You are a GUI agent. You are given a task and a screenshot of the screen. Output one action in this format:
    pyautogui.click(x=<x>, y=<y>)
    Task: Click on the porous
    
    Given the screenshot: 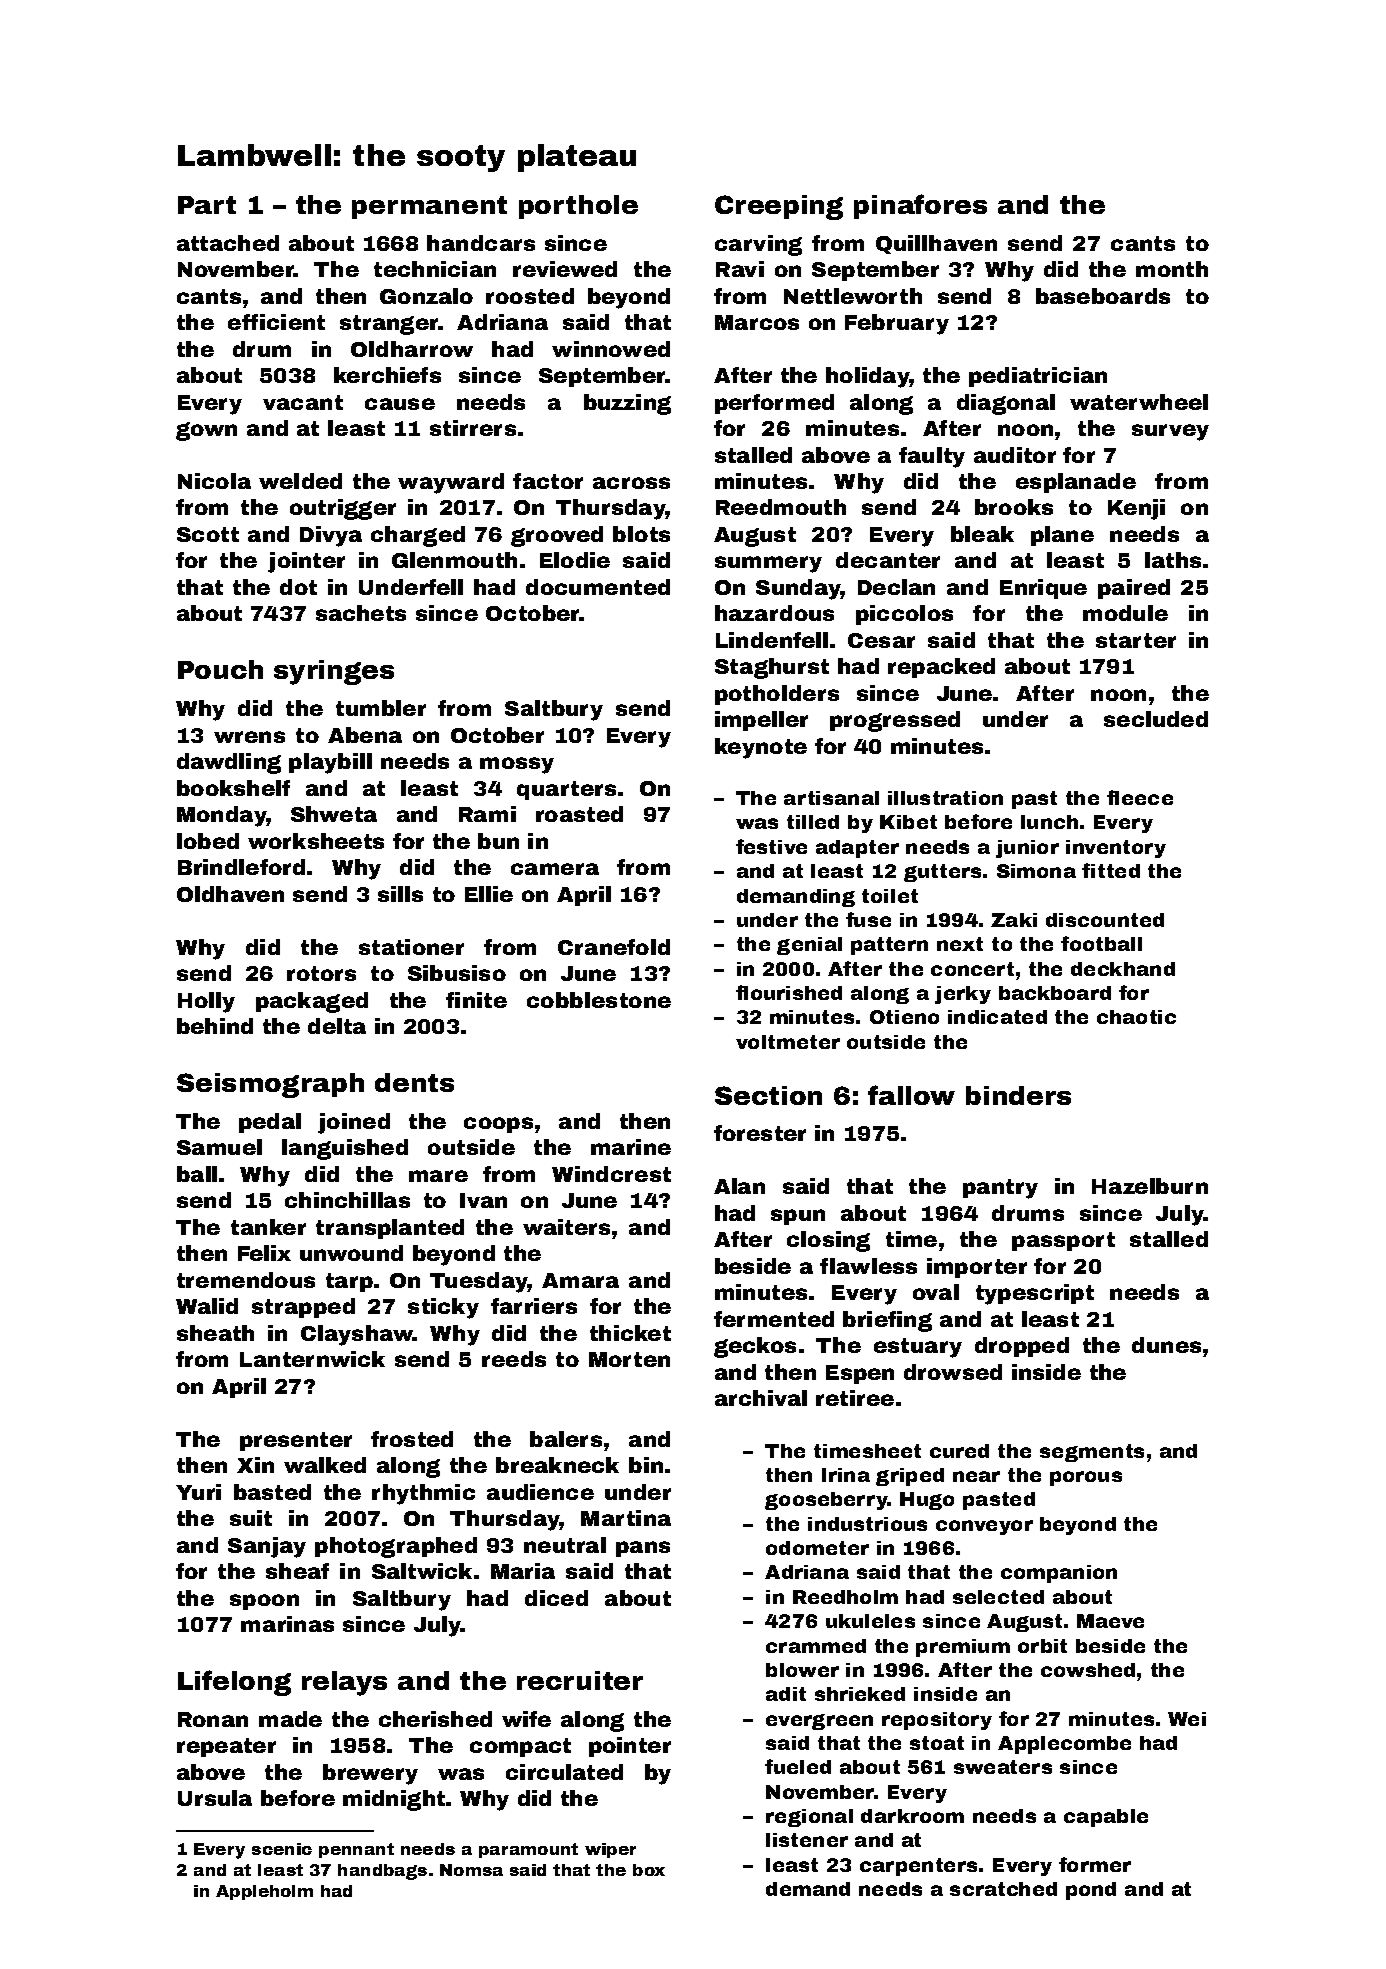 What is the action you would take?
    pyautogui.click(x=1086, y=1478)
